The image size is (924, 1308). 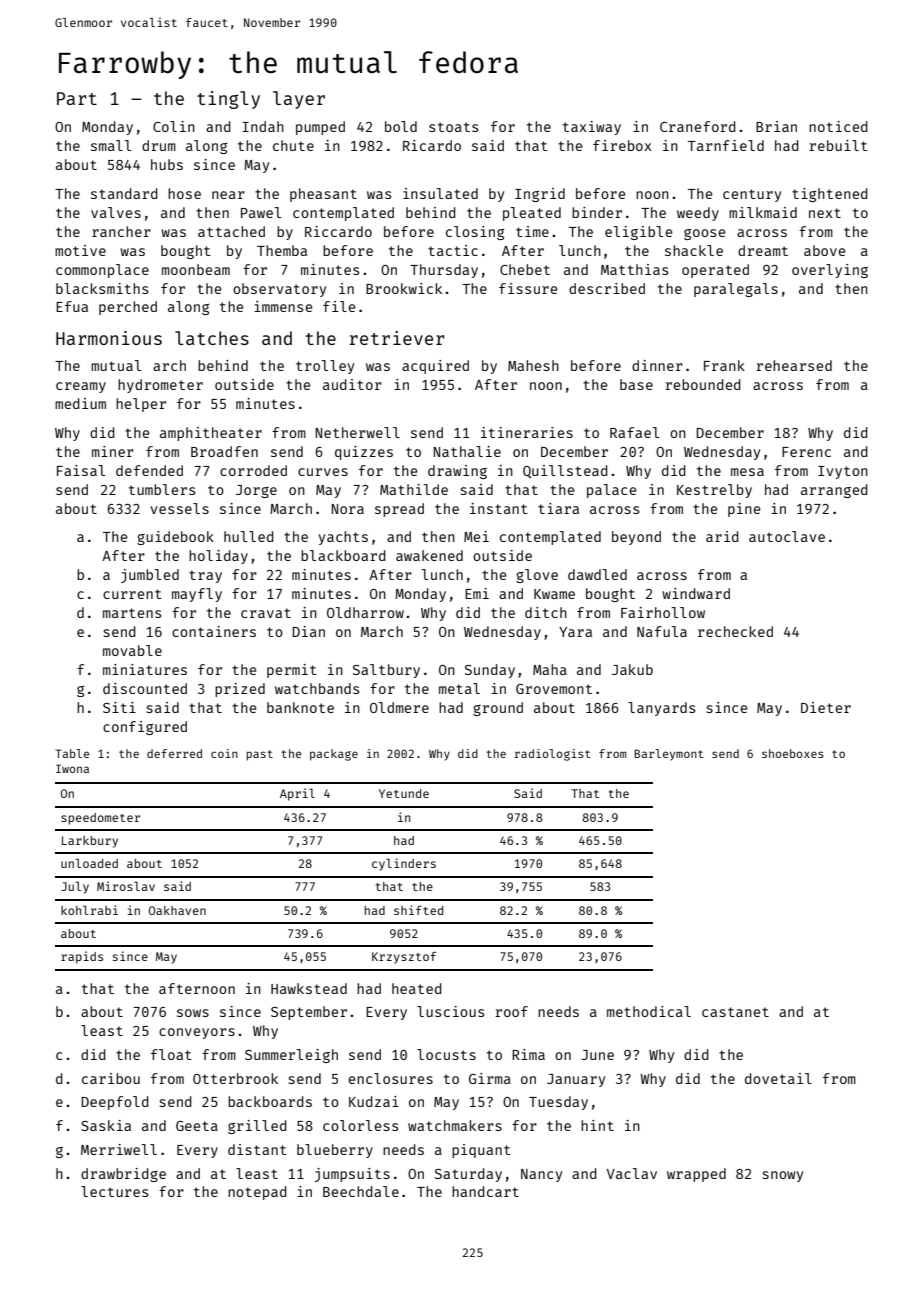 What do you see at coordinates (553, 755) in the document?
I see `radiologist` at bounding box center [553, 755].
